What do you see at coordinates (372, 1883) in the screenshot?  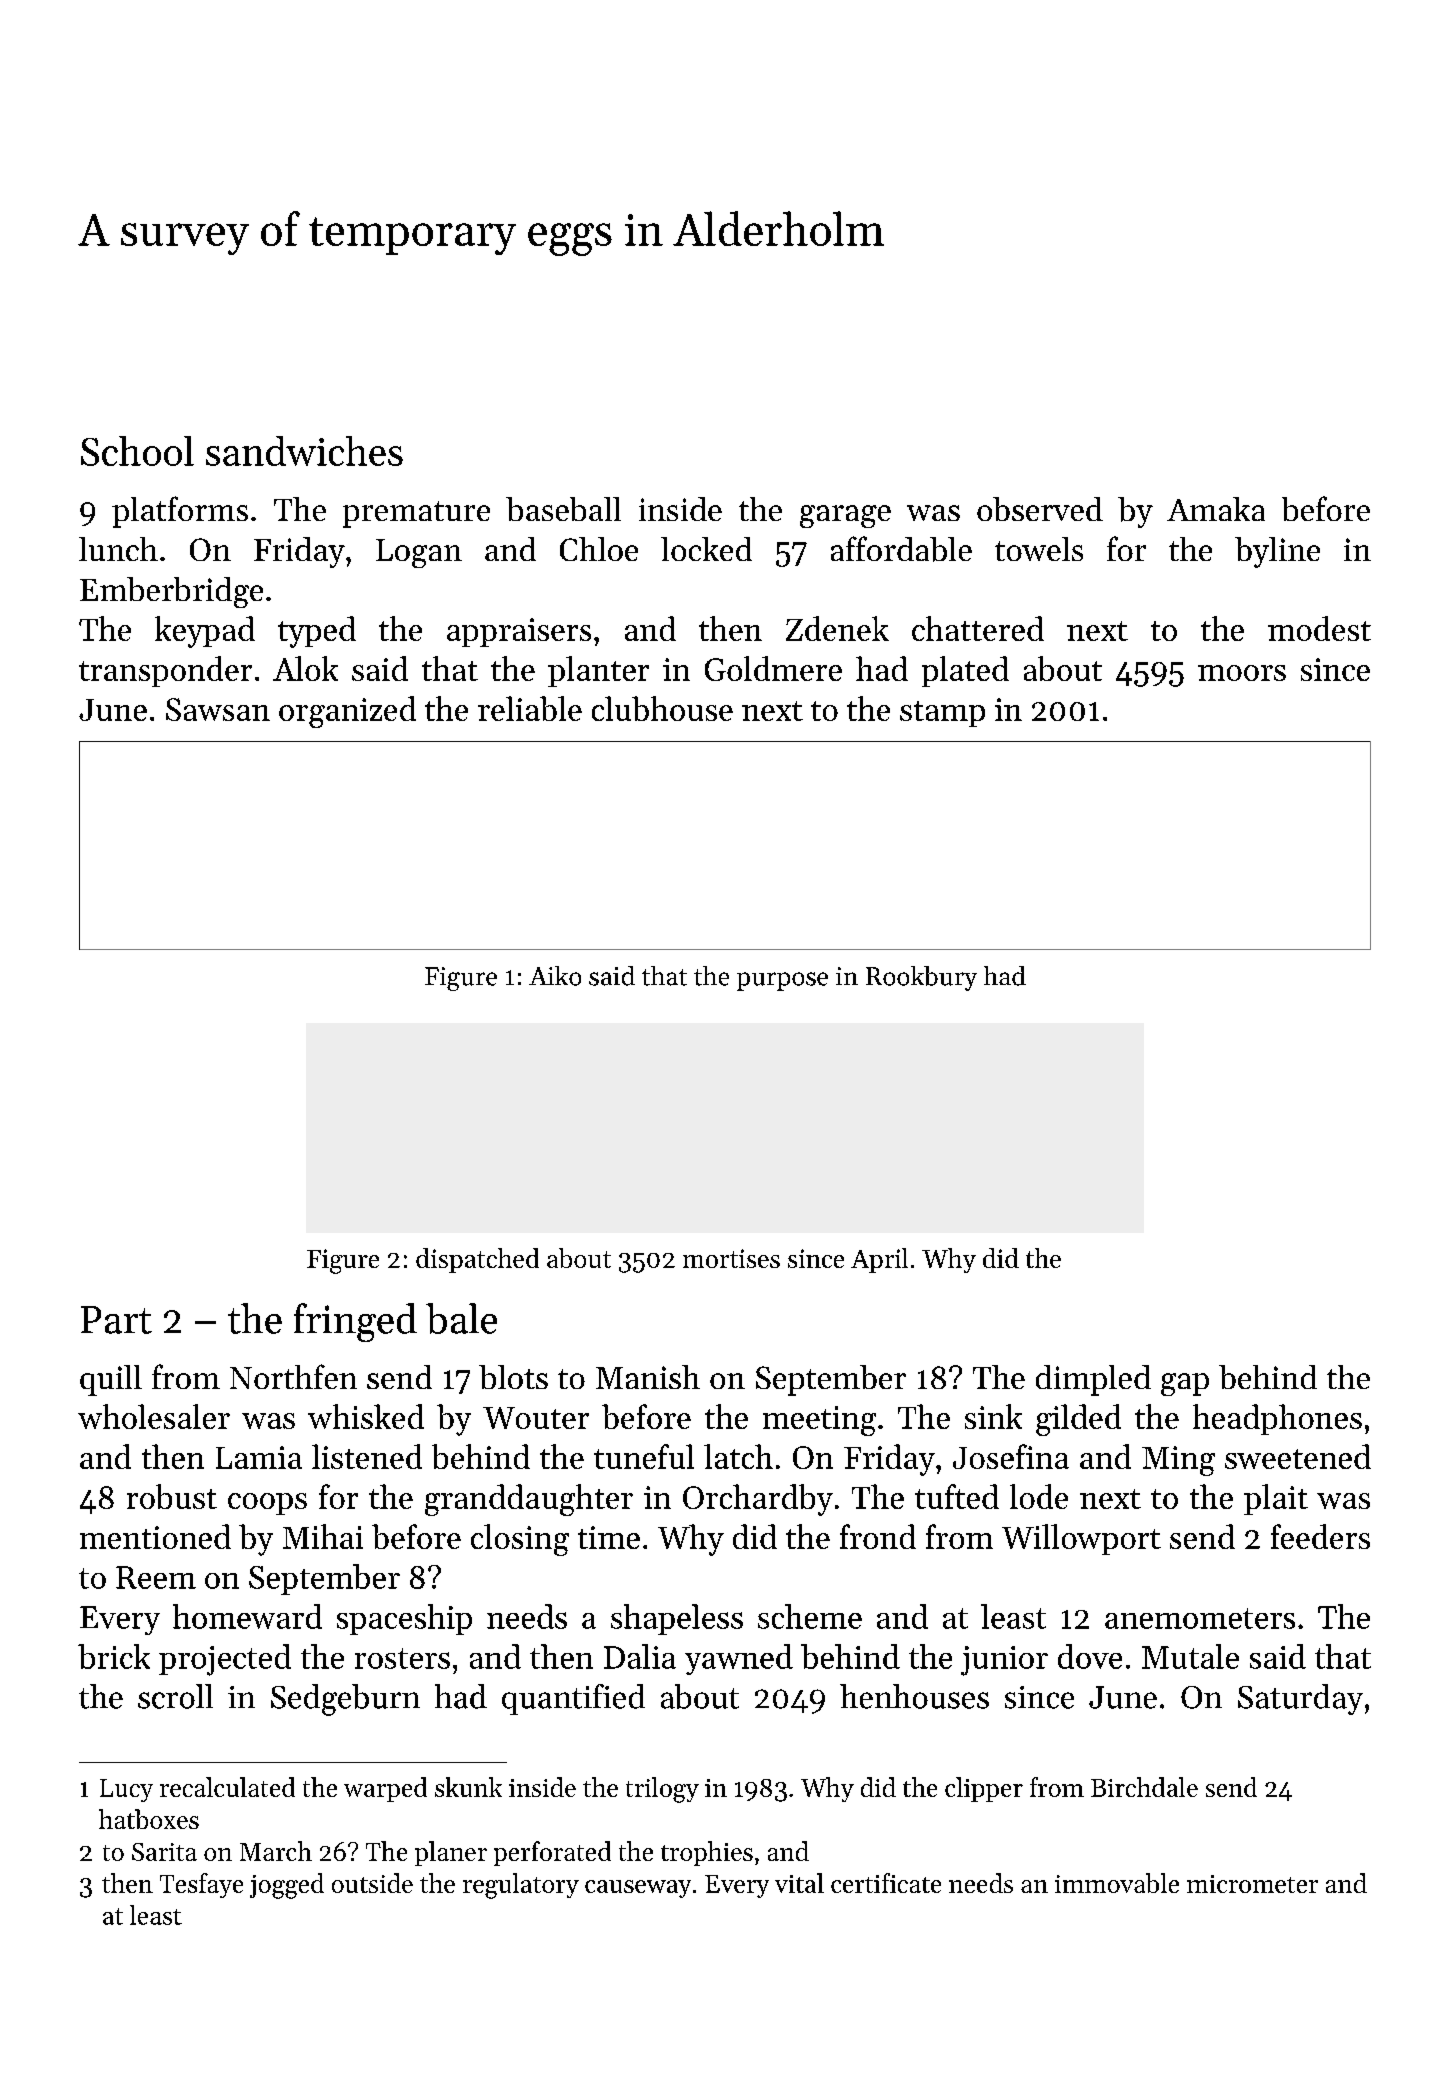 I see `outside` at bounding box center [372, 1883].
